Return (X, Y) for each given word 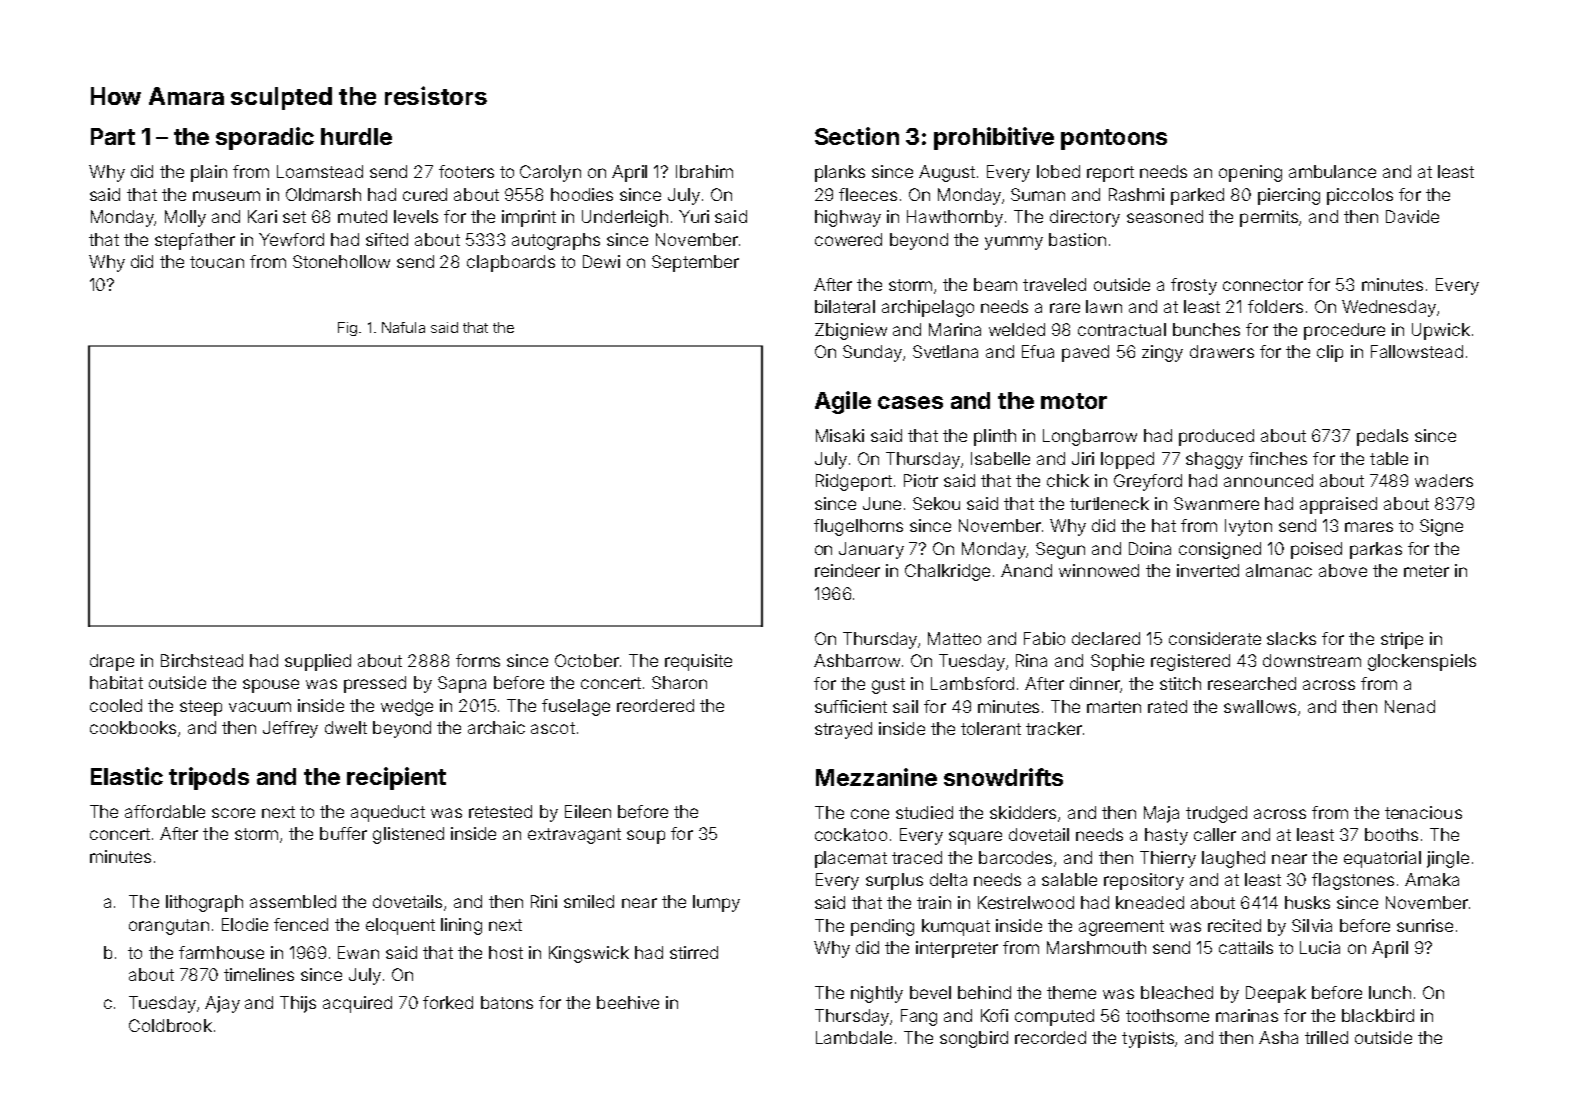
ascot (553, 728)
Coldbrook (170, 1025)
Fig (347, 329)
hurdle (356, 136)
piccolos (1360, 196)
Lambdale (854, 1037)
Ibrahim (704, 171)
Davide (1412, 216)
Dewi (601, 261)
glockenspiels (1422, 662)
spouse (271, 686)
